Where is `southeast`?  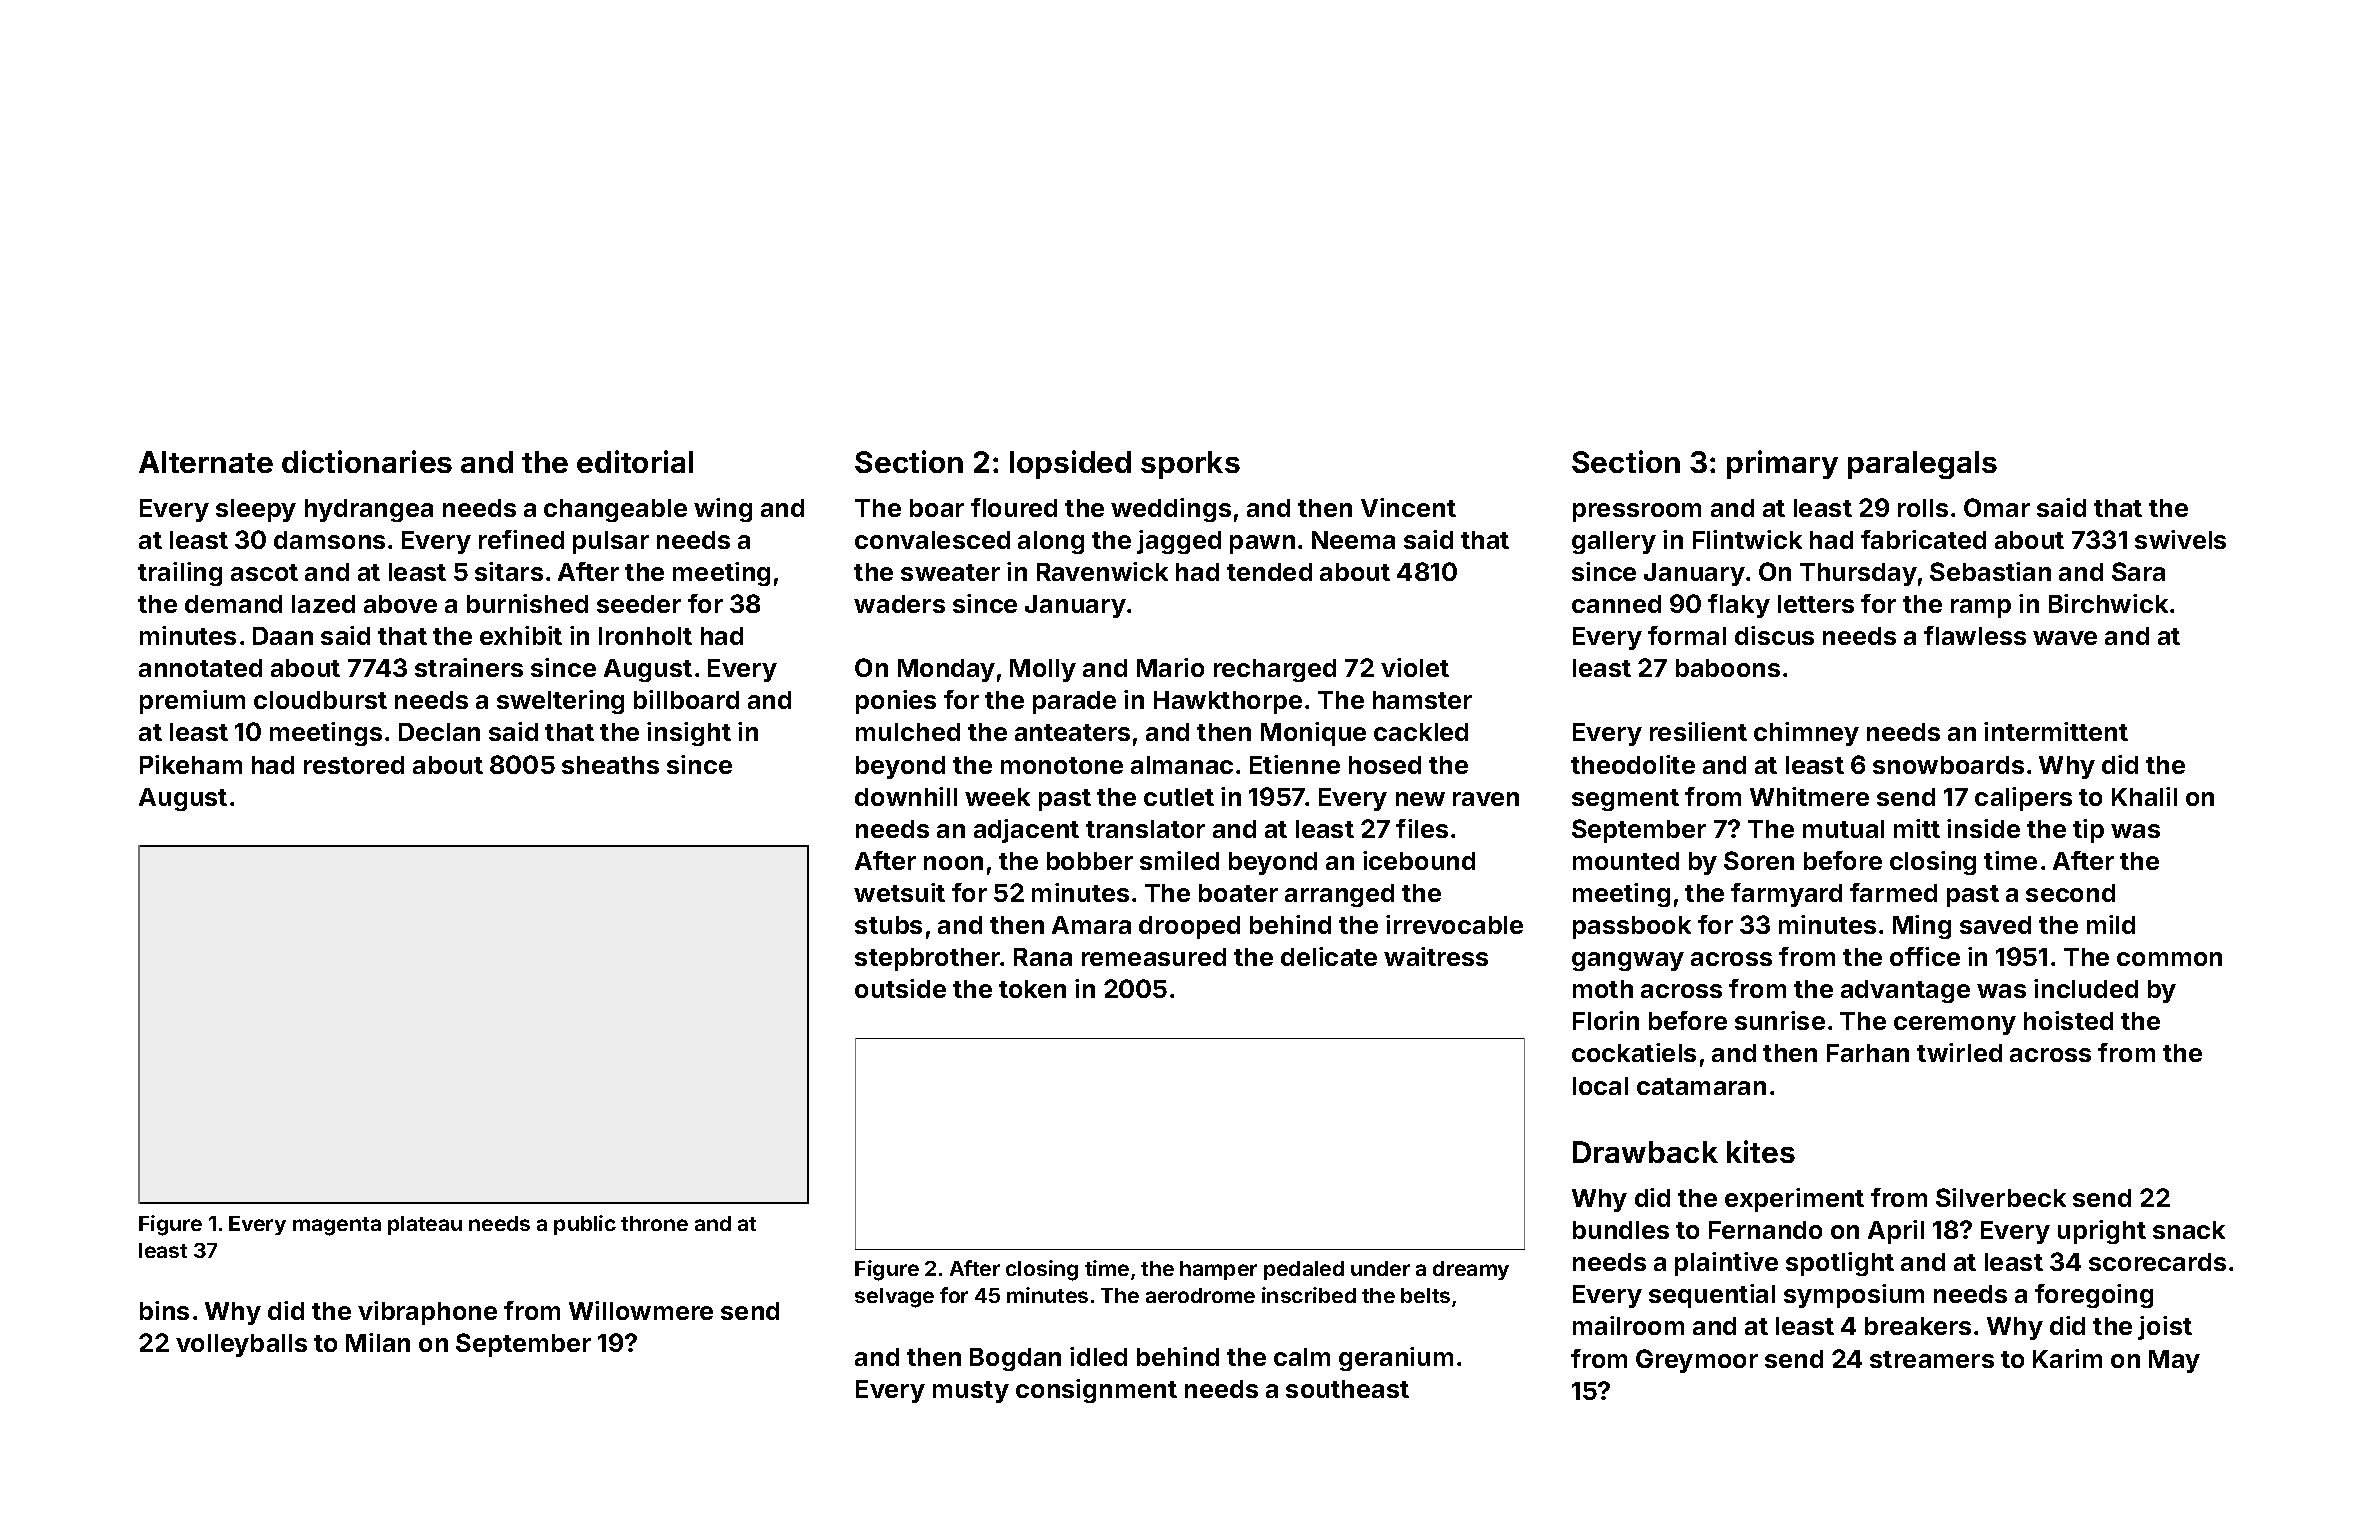 southeast is located at coordinates (1347, 1389).
